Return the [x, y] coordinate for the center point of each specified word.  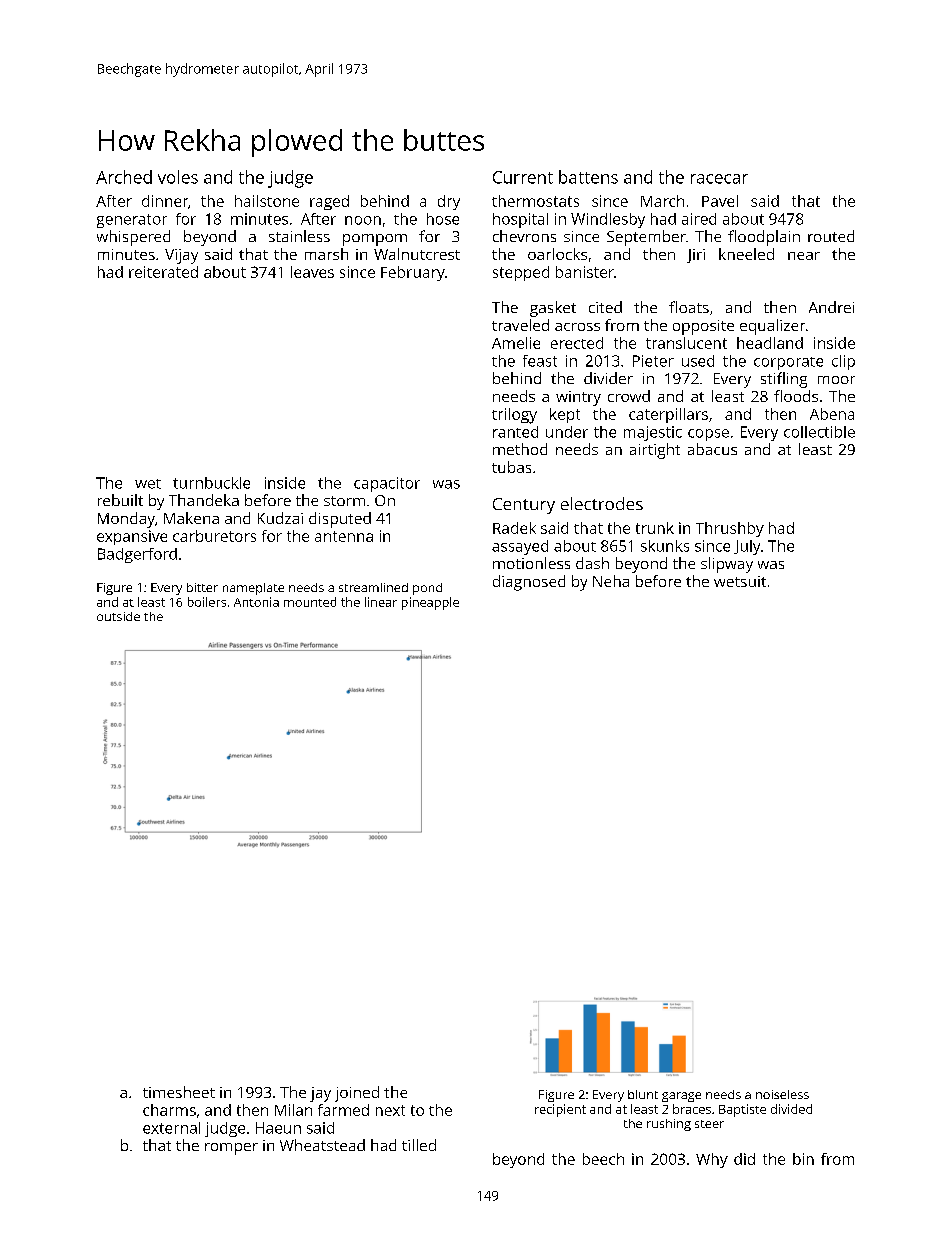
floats [689, 307]
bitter [202, 587]
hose [443, 219]
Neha [611, 581]
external [171, 1128]
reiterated [163, 272]
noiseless [782, 1094]
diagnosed [529, 583]
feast [540, 361]
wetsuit [740, 581]
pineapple [430, 603]
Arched [124, 177]
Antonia [256, 602]
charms [169, 1110]
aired [699, 219]
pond [427, 589]
